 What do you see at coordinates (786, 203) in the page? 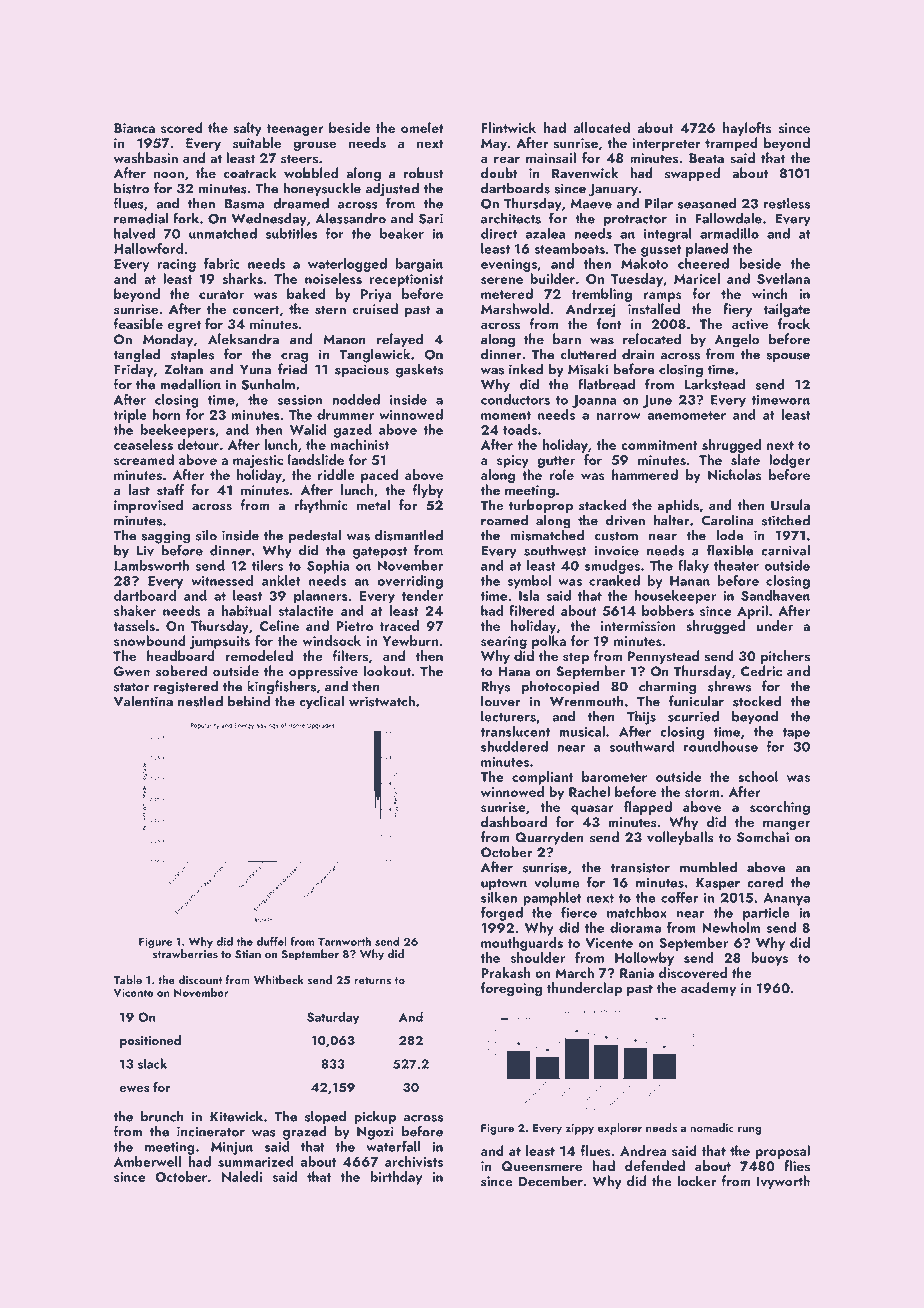
I see `restless` at bounding box center [786, 203].
